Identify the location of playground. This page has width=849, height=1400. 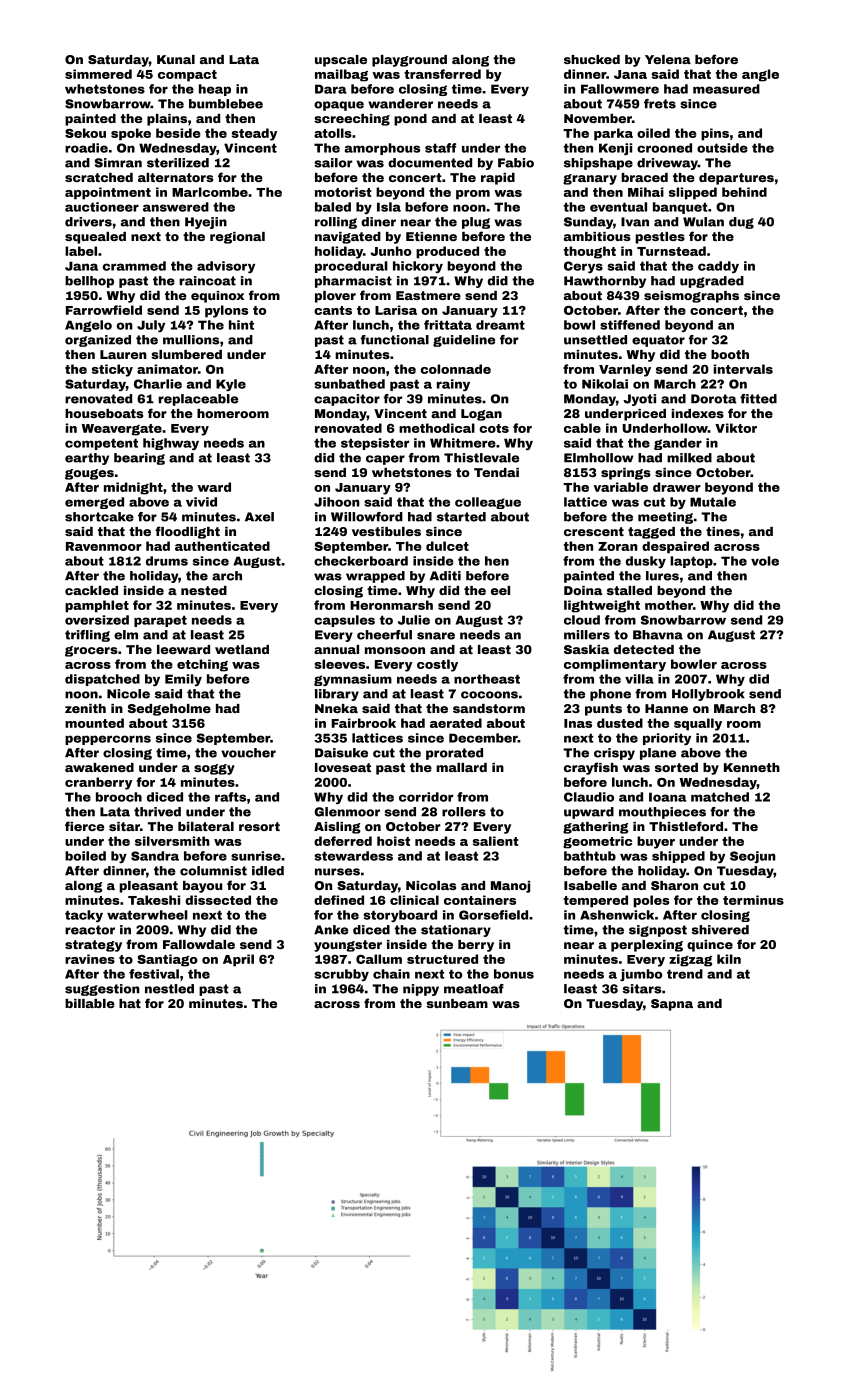
(409, 61).
